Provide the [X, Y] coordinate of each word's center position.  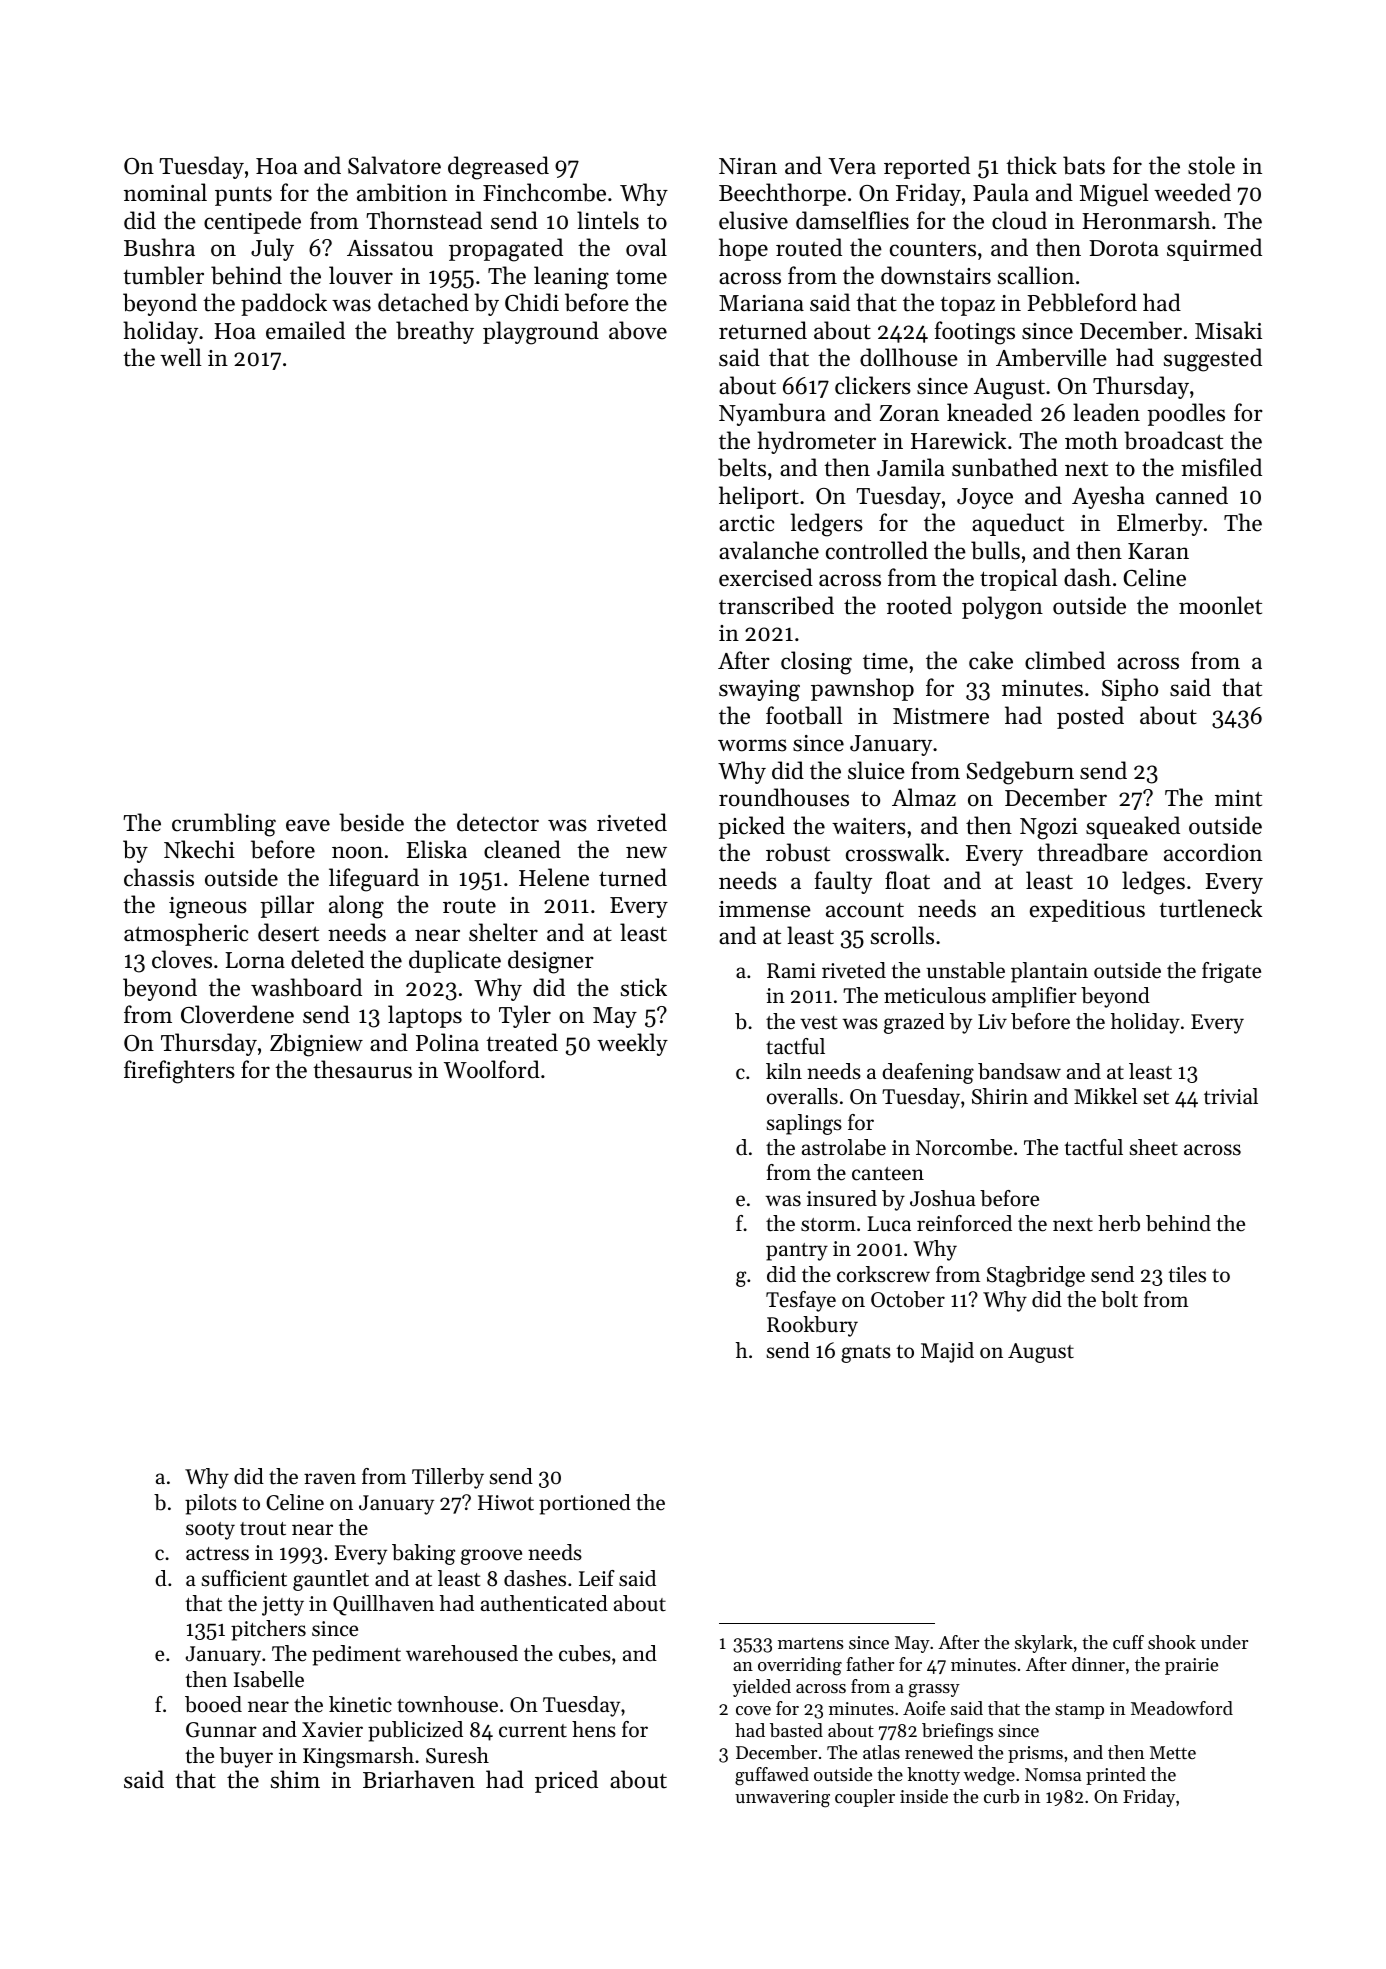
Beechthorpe [782, 194]
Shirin [1000, 1096]
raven [330, 1479]
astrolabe [844, 1147]
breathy [435, 332]
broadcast [1173, 440]
